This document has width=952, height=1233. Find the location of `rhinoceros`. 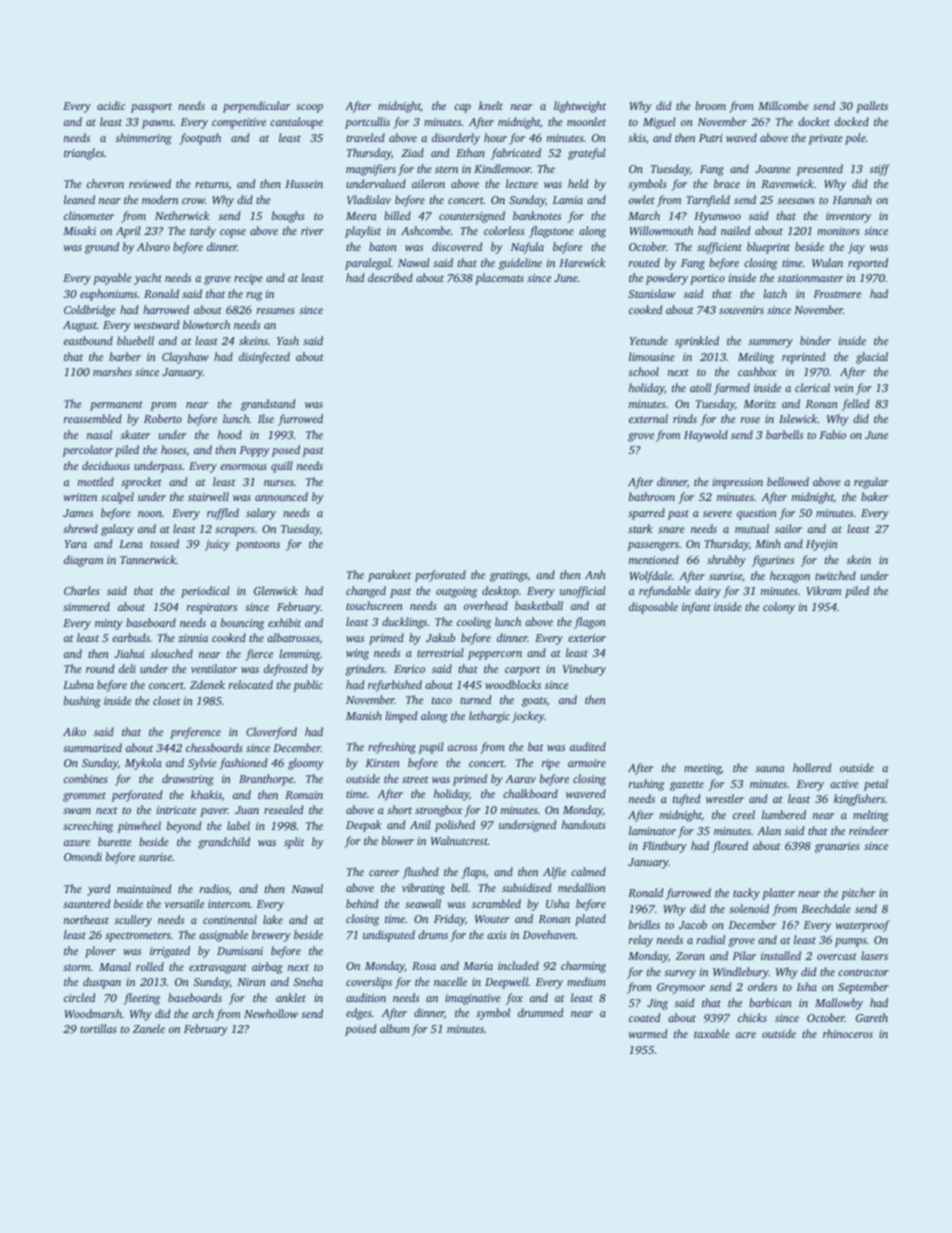

rhinoceros is located at coordinates (848, 1033).
